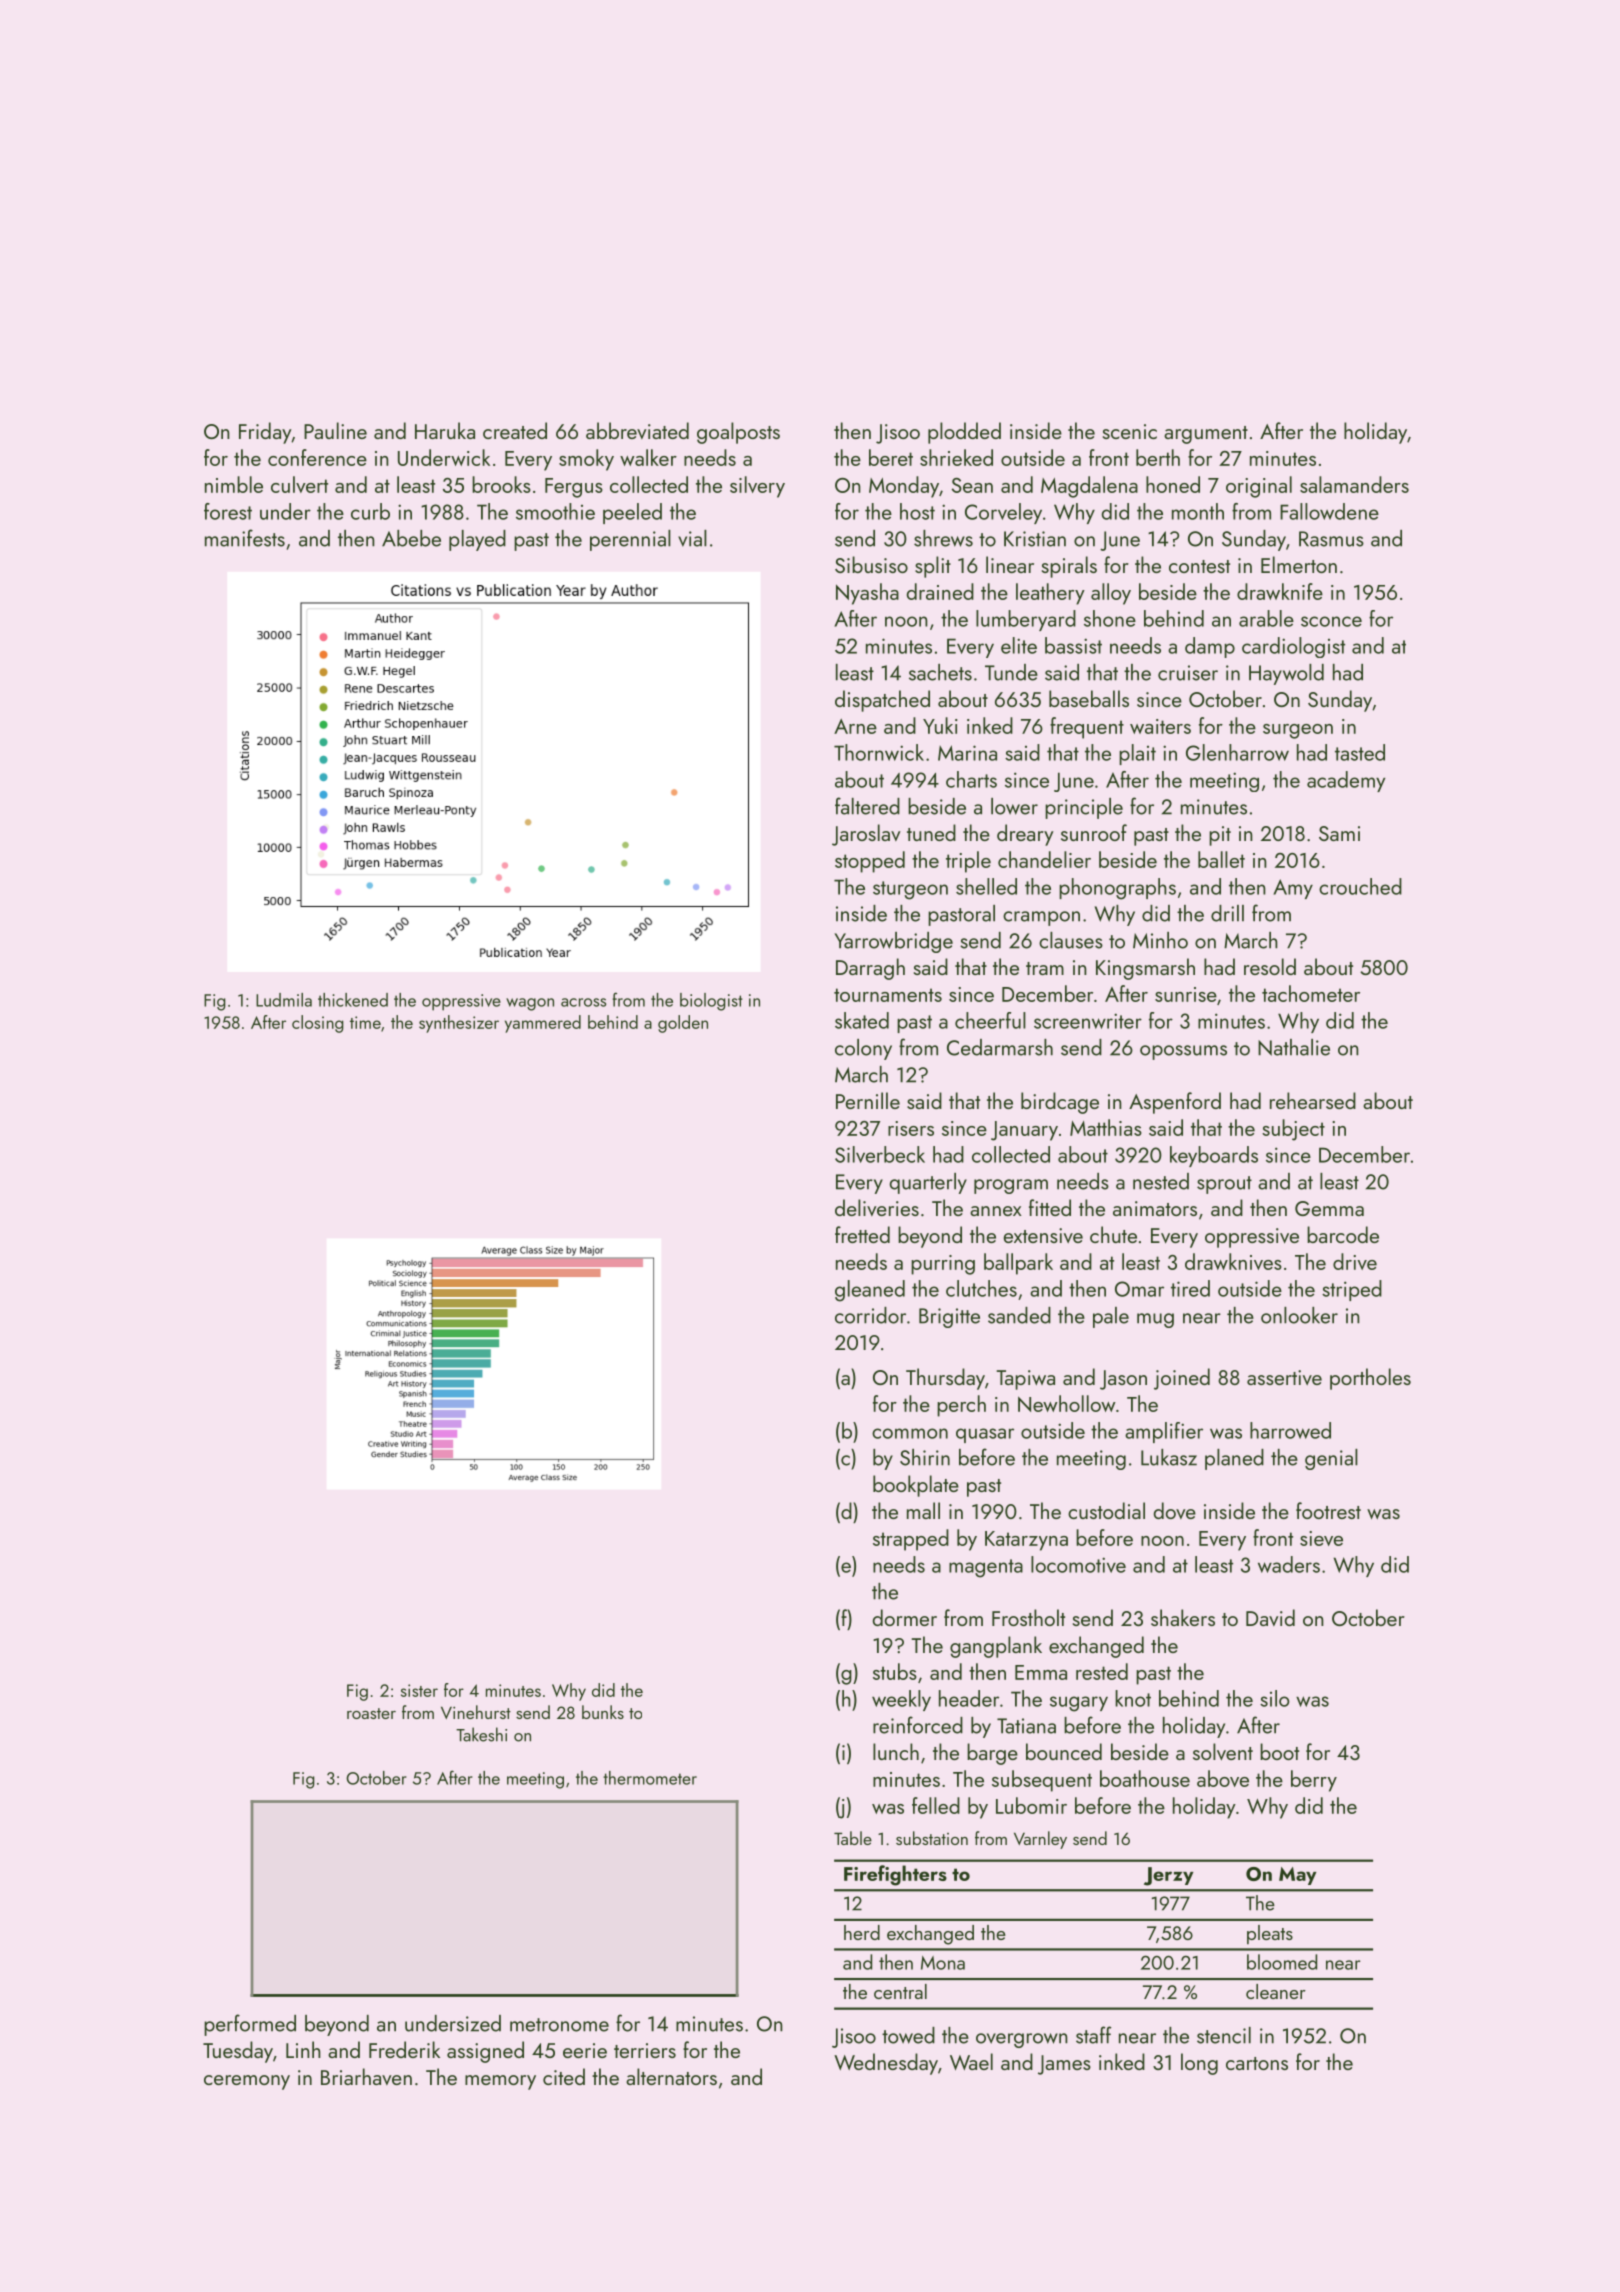 Image resolution: width=1620 pixels, height=2292 pixels. Describe the element at coordinates (910, 1433) in the page. I see `common` at that location.
